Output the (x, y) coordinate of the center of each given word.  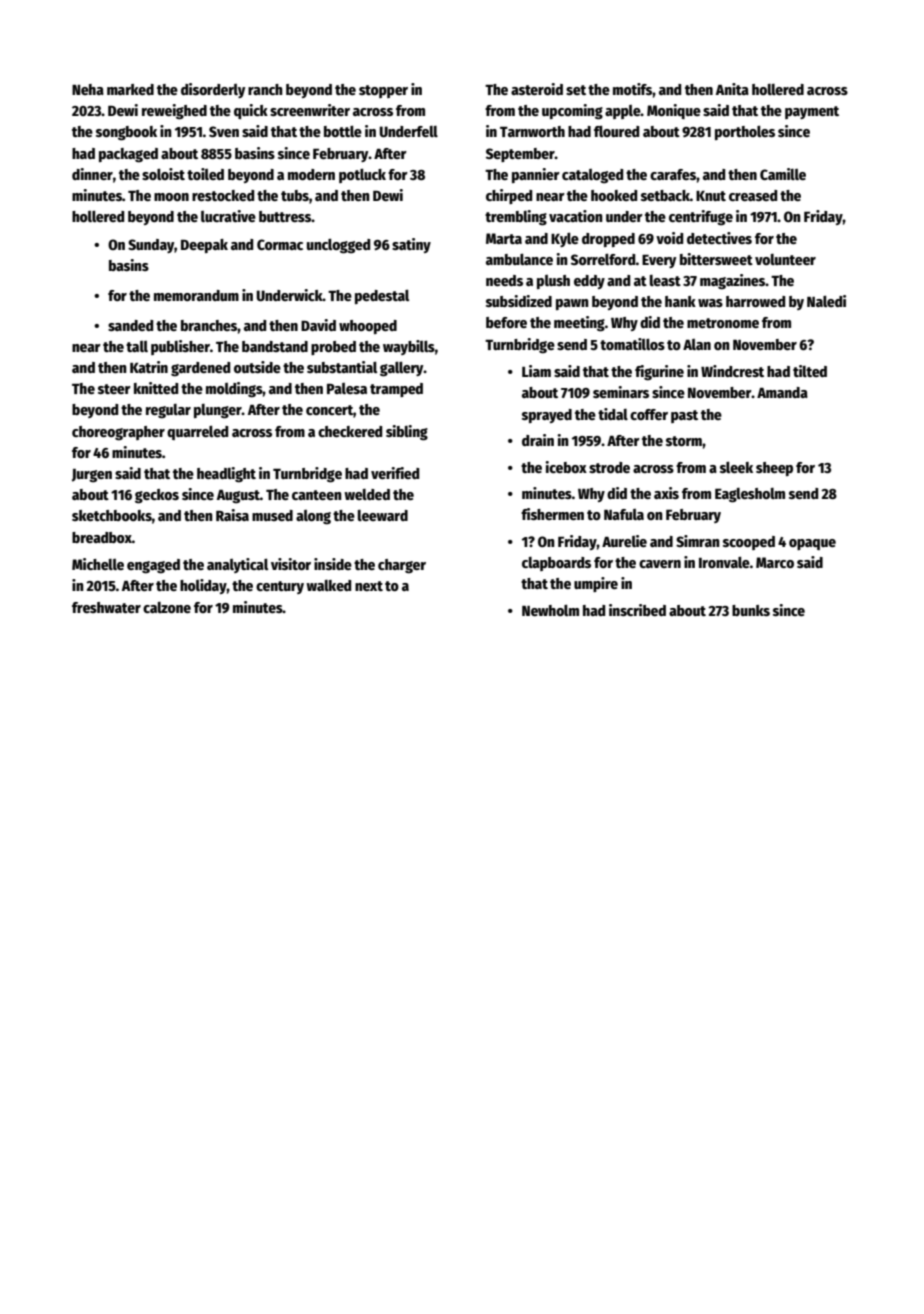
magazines (732, 282)
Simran (698, 541)
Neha (88, 89)
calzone (167, 607)
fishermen (552, 514)
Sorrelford (603, 259)
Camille (783, 174)
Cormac (280, 244)
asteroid (537, 89)
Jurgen (92, 476)
